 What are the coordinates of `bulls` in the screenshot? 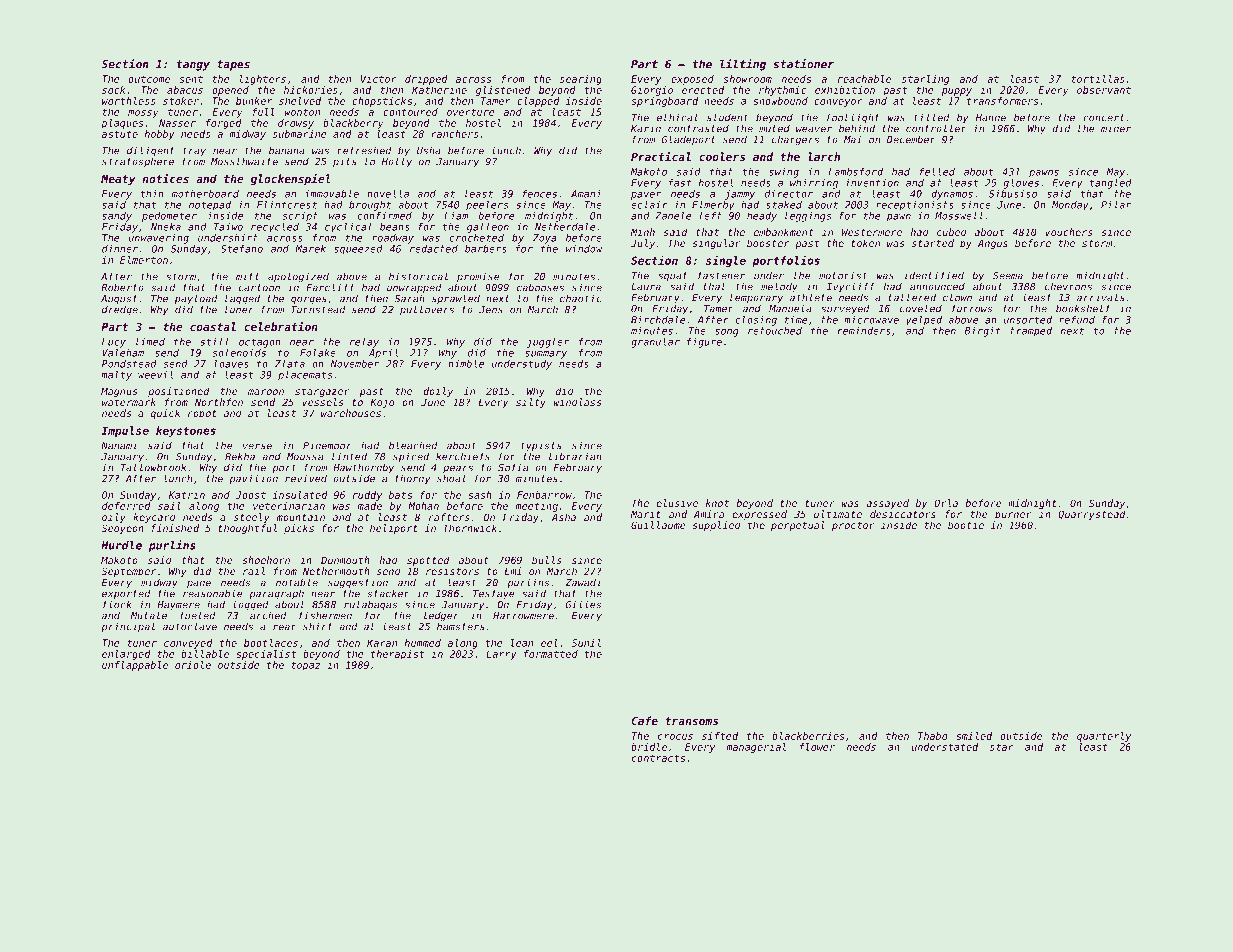 It's located at (546, 560).
